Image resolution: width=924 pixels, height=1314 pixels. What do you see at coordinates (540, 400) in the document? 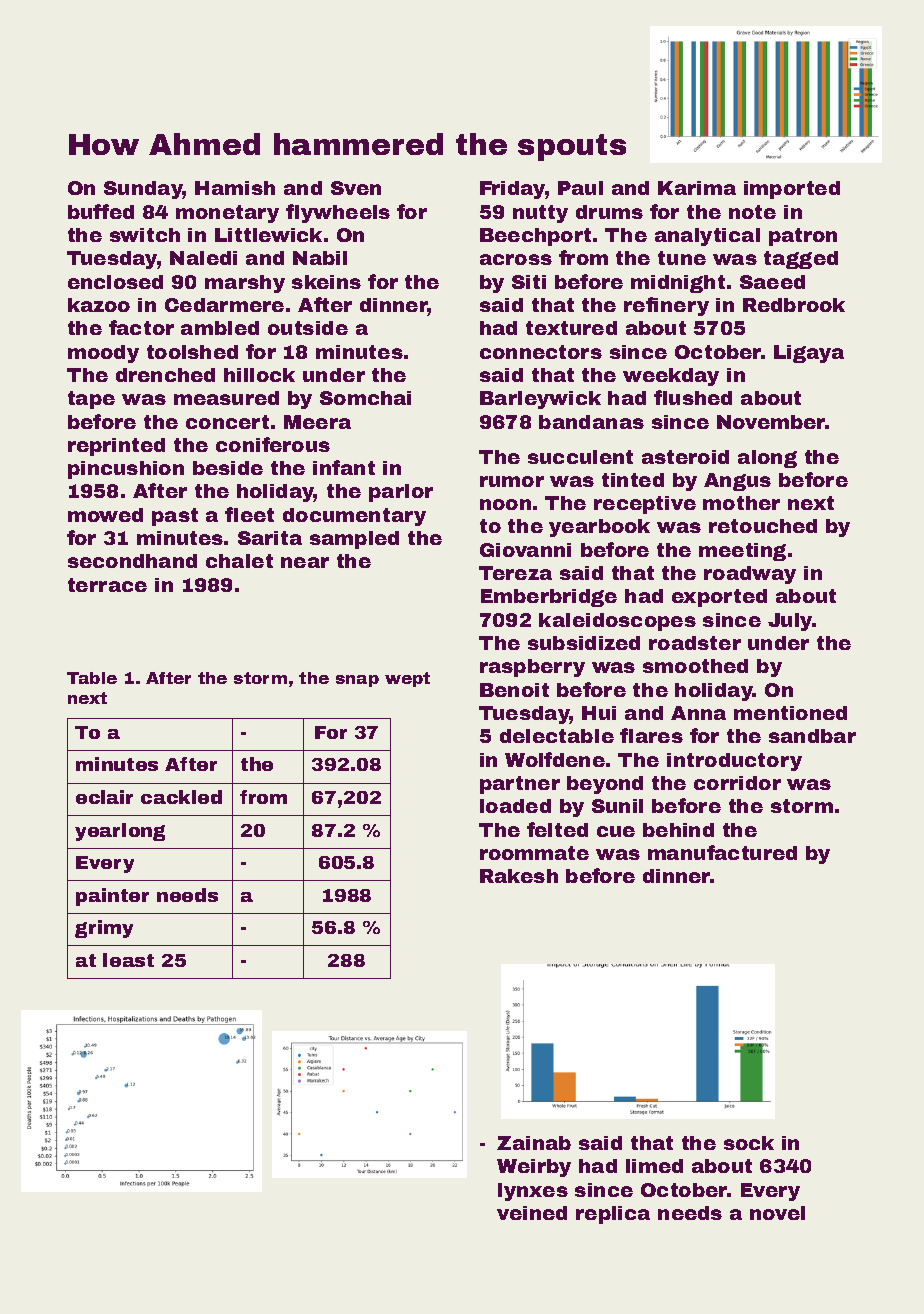
I see `Barleywick` at bounding box center [540, 400].
